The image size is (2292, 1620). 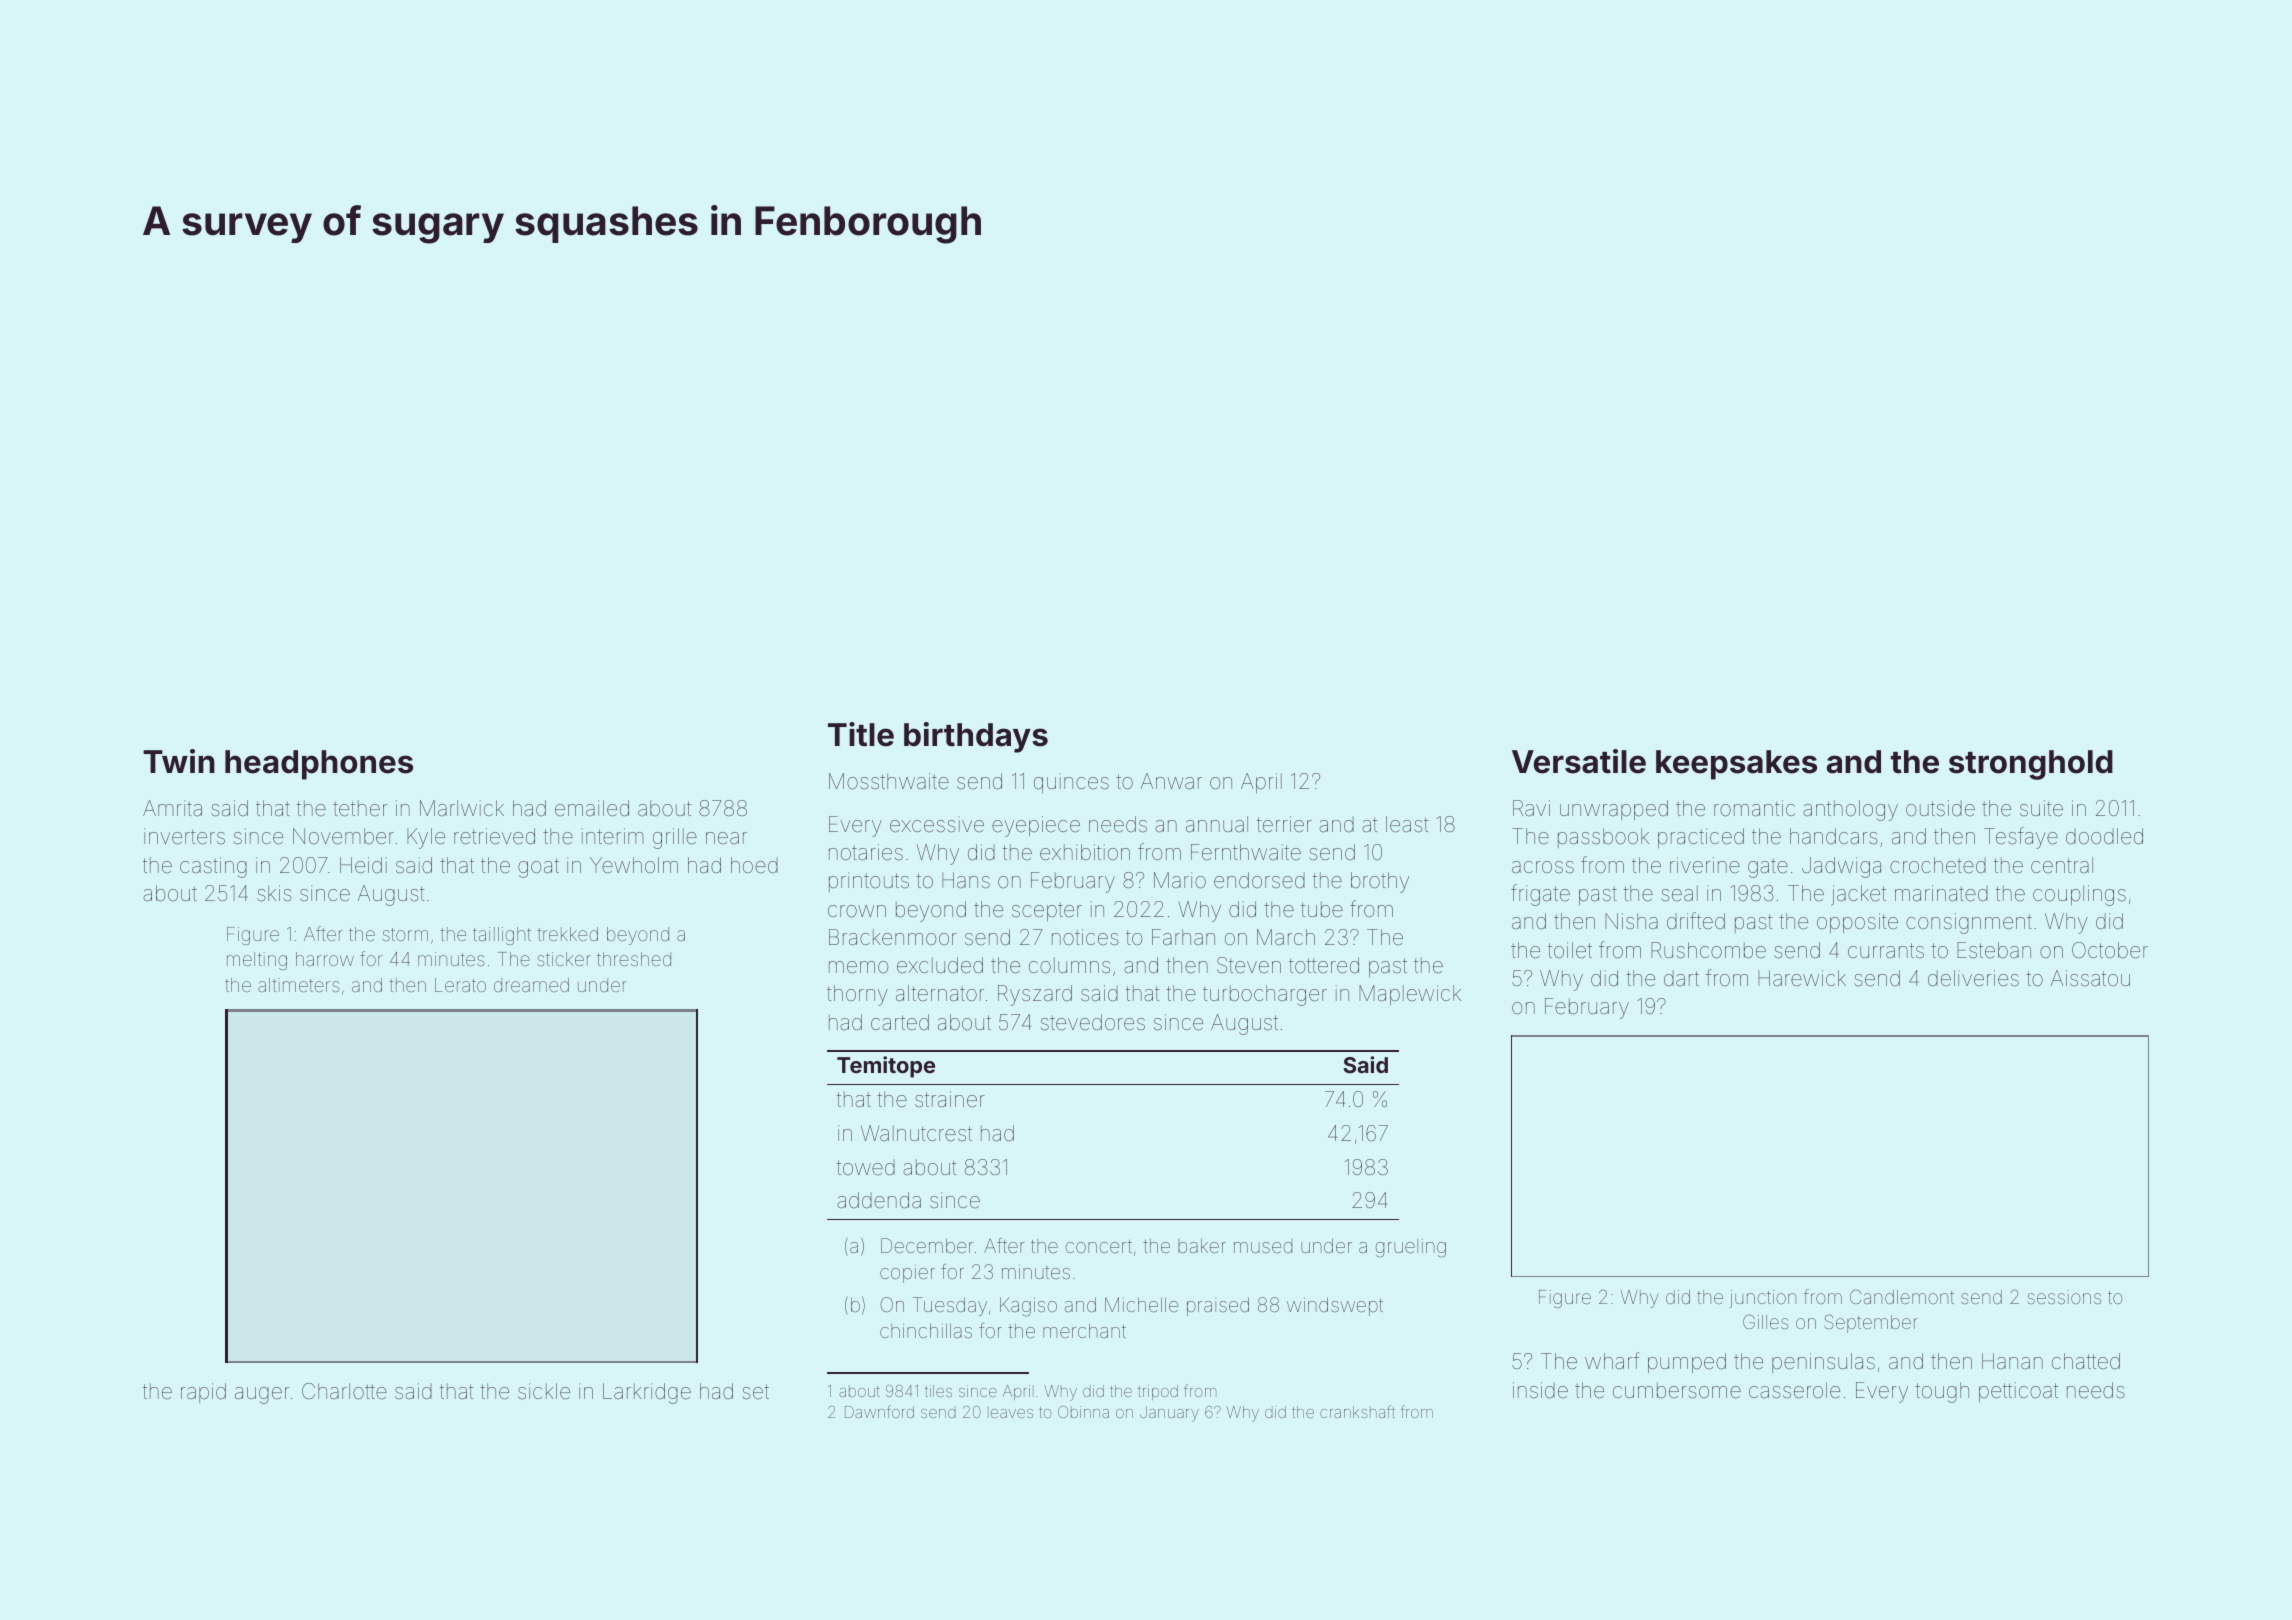 I want to click on addenda, so click(x=879, y=1200).
